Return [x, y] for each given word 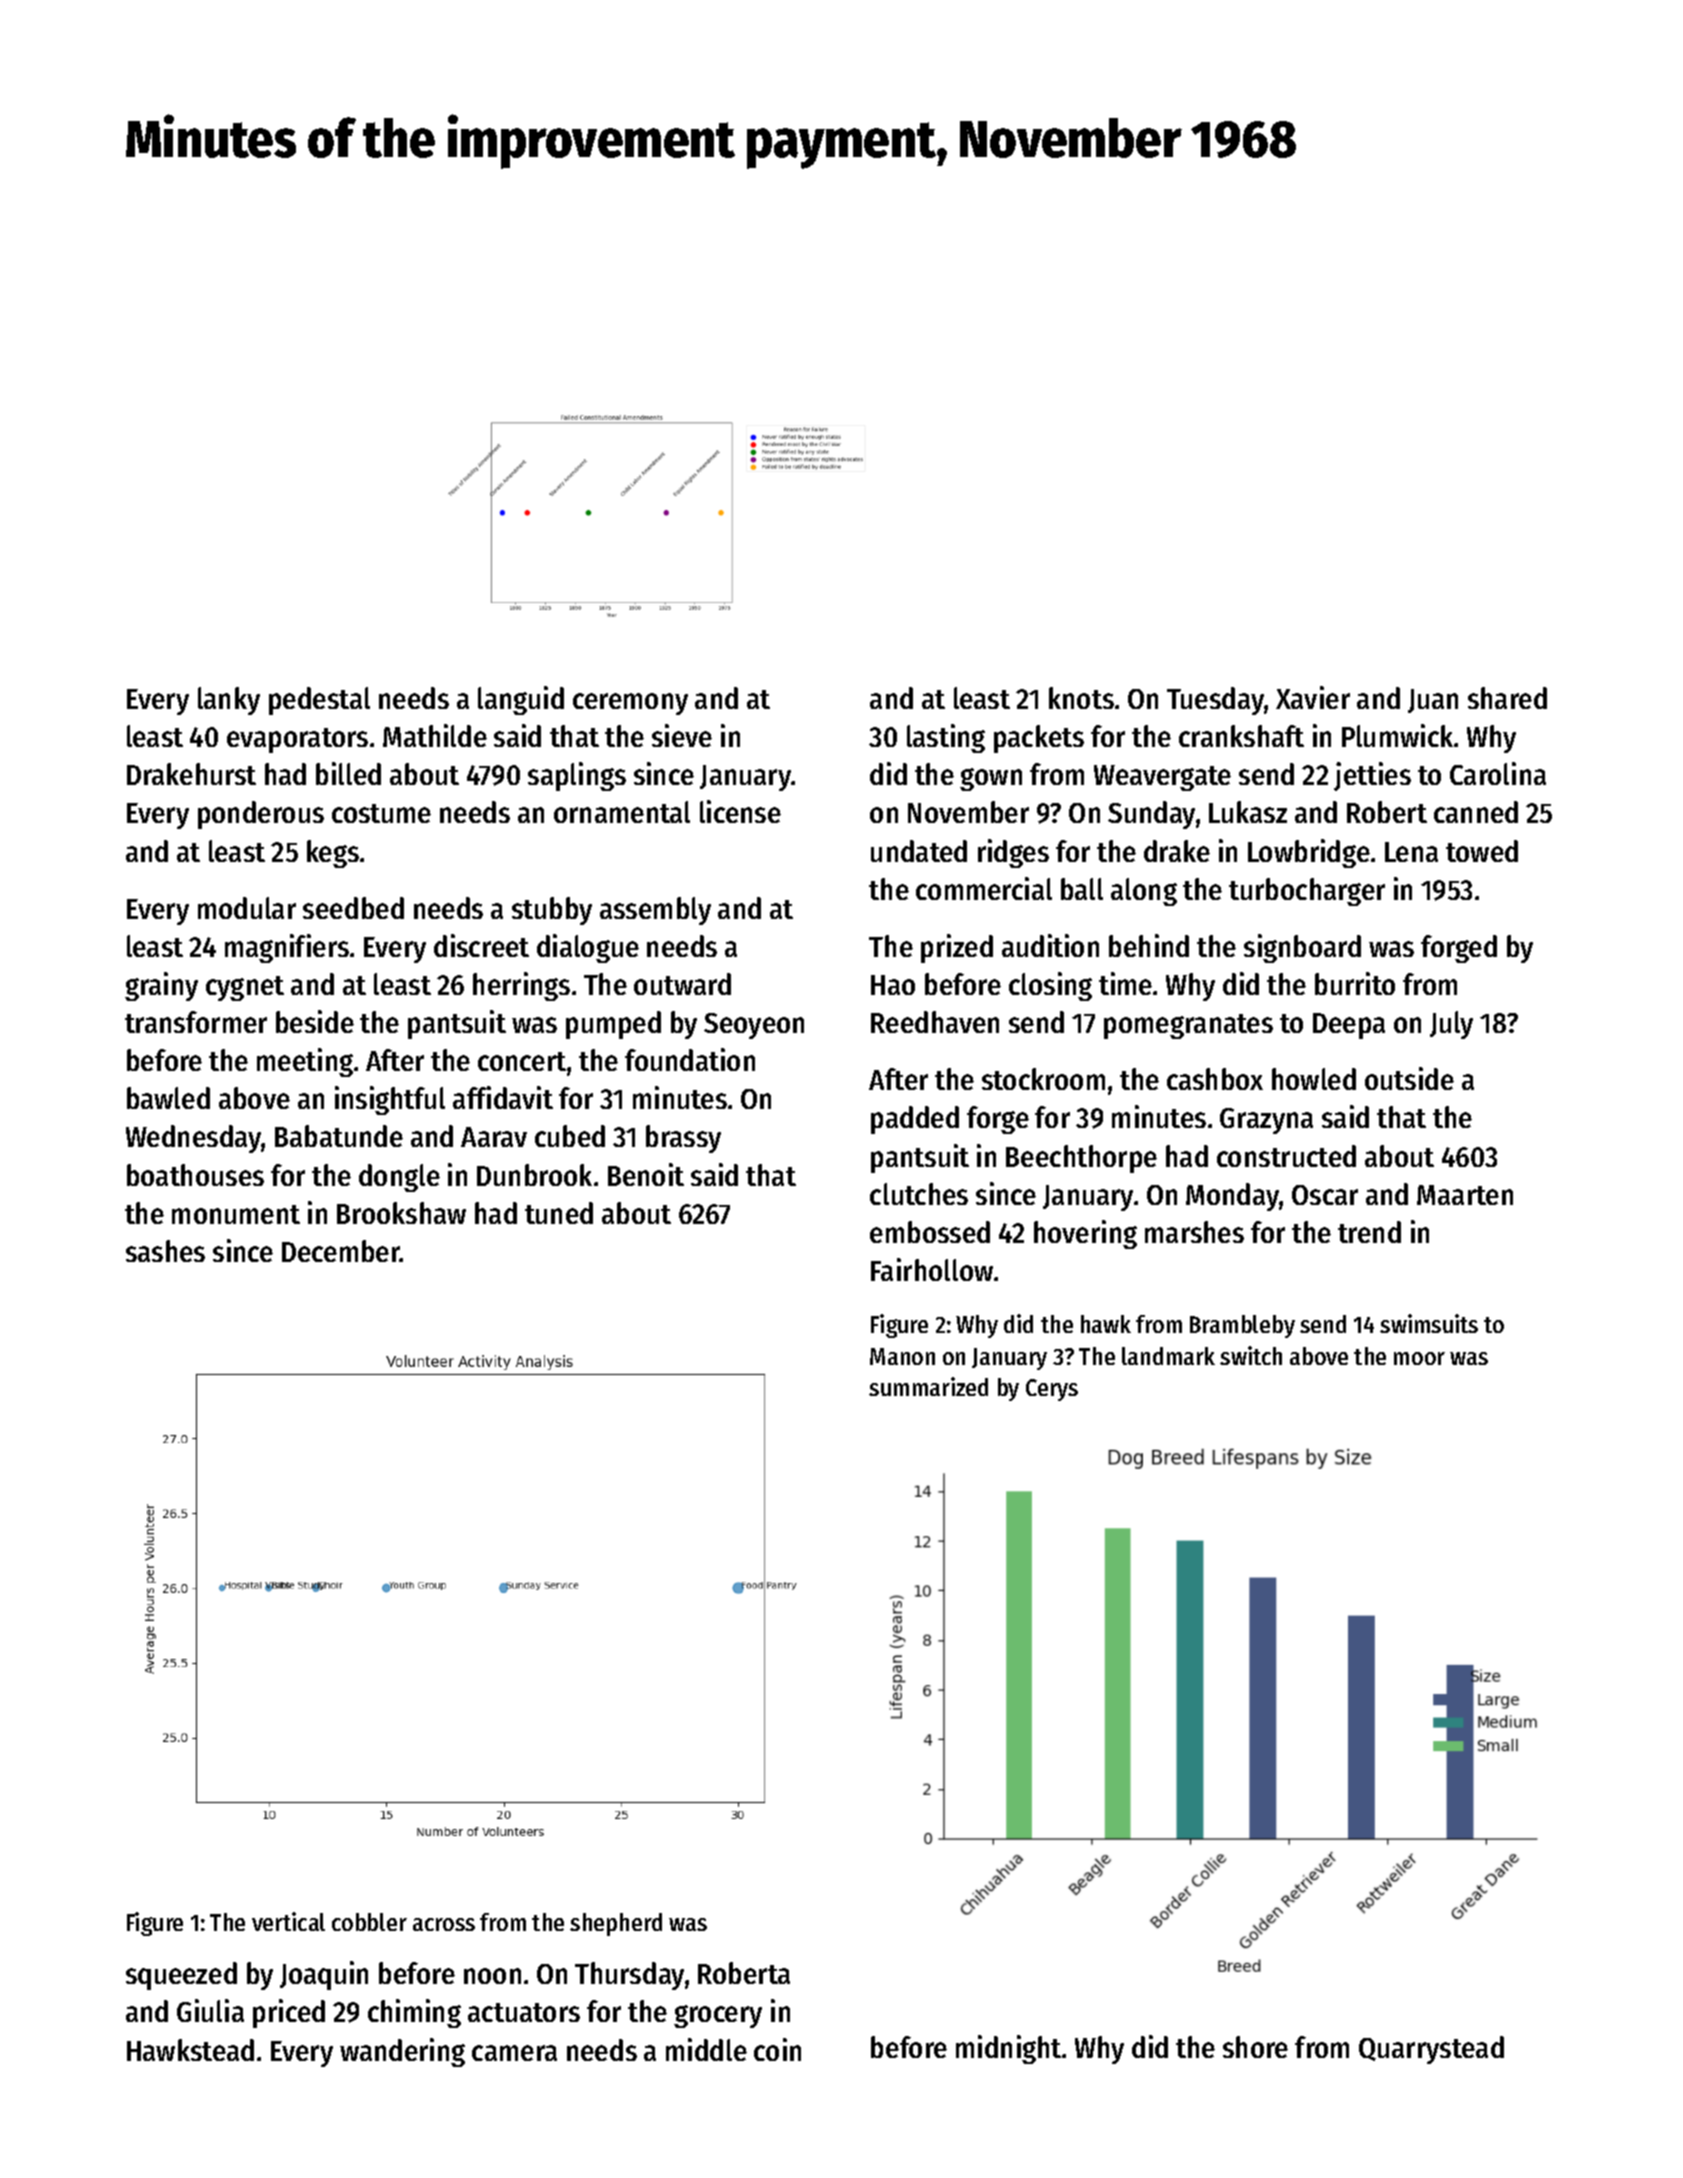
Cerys [1052, 1390]
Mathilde [435, 735]
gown [991, 779]
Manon [902, 1356]
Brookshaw [401, 1213]
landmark [1168, 1356]
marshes [1194, 1232]
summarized [928, 1386]
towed [1482, 851]
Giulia [210, 2010]
